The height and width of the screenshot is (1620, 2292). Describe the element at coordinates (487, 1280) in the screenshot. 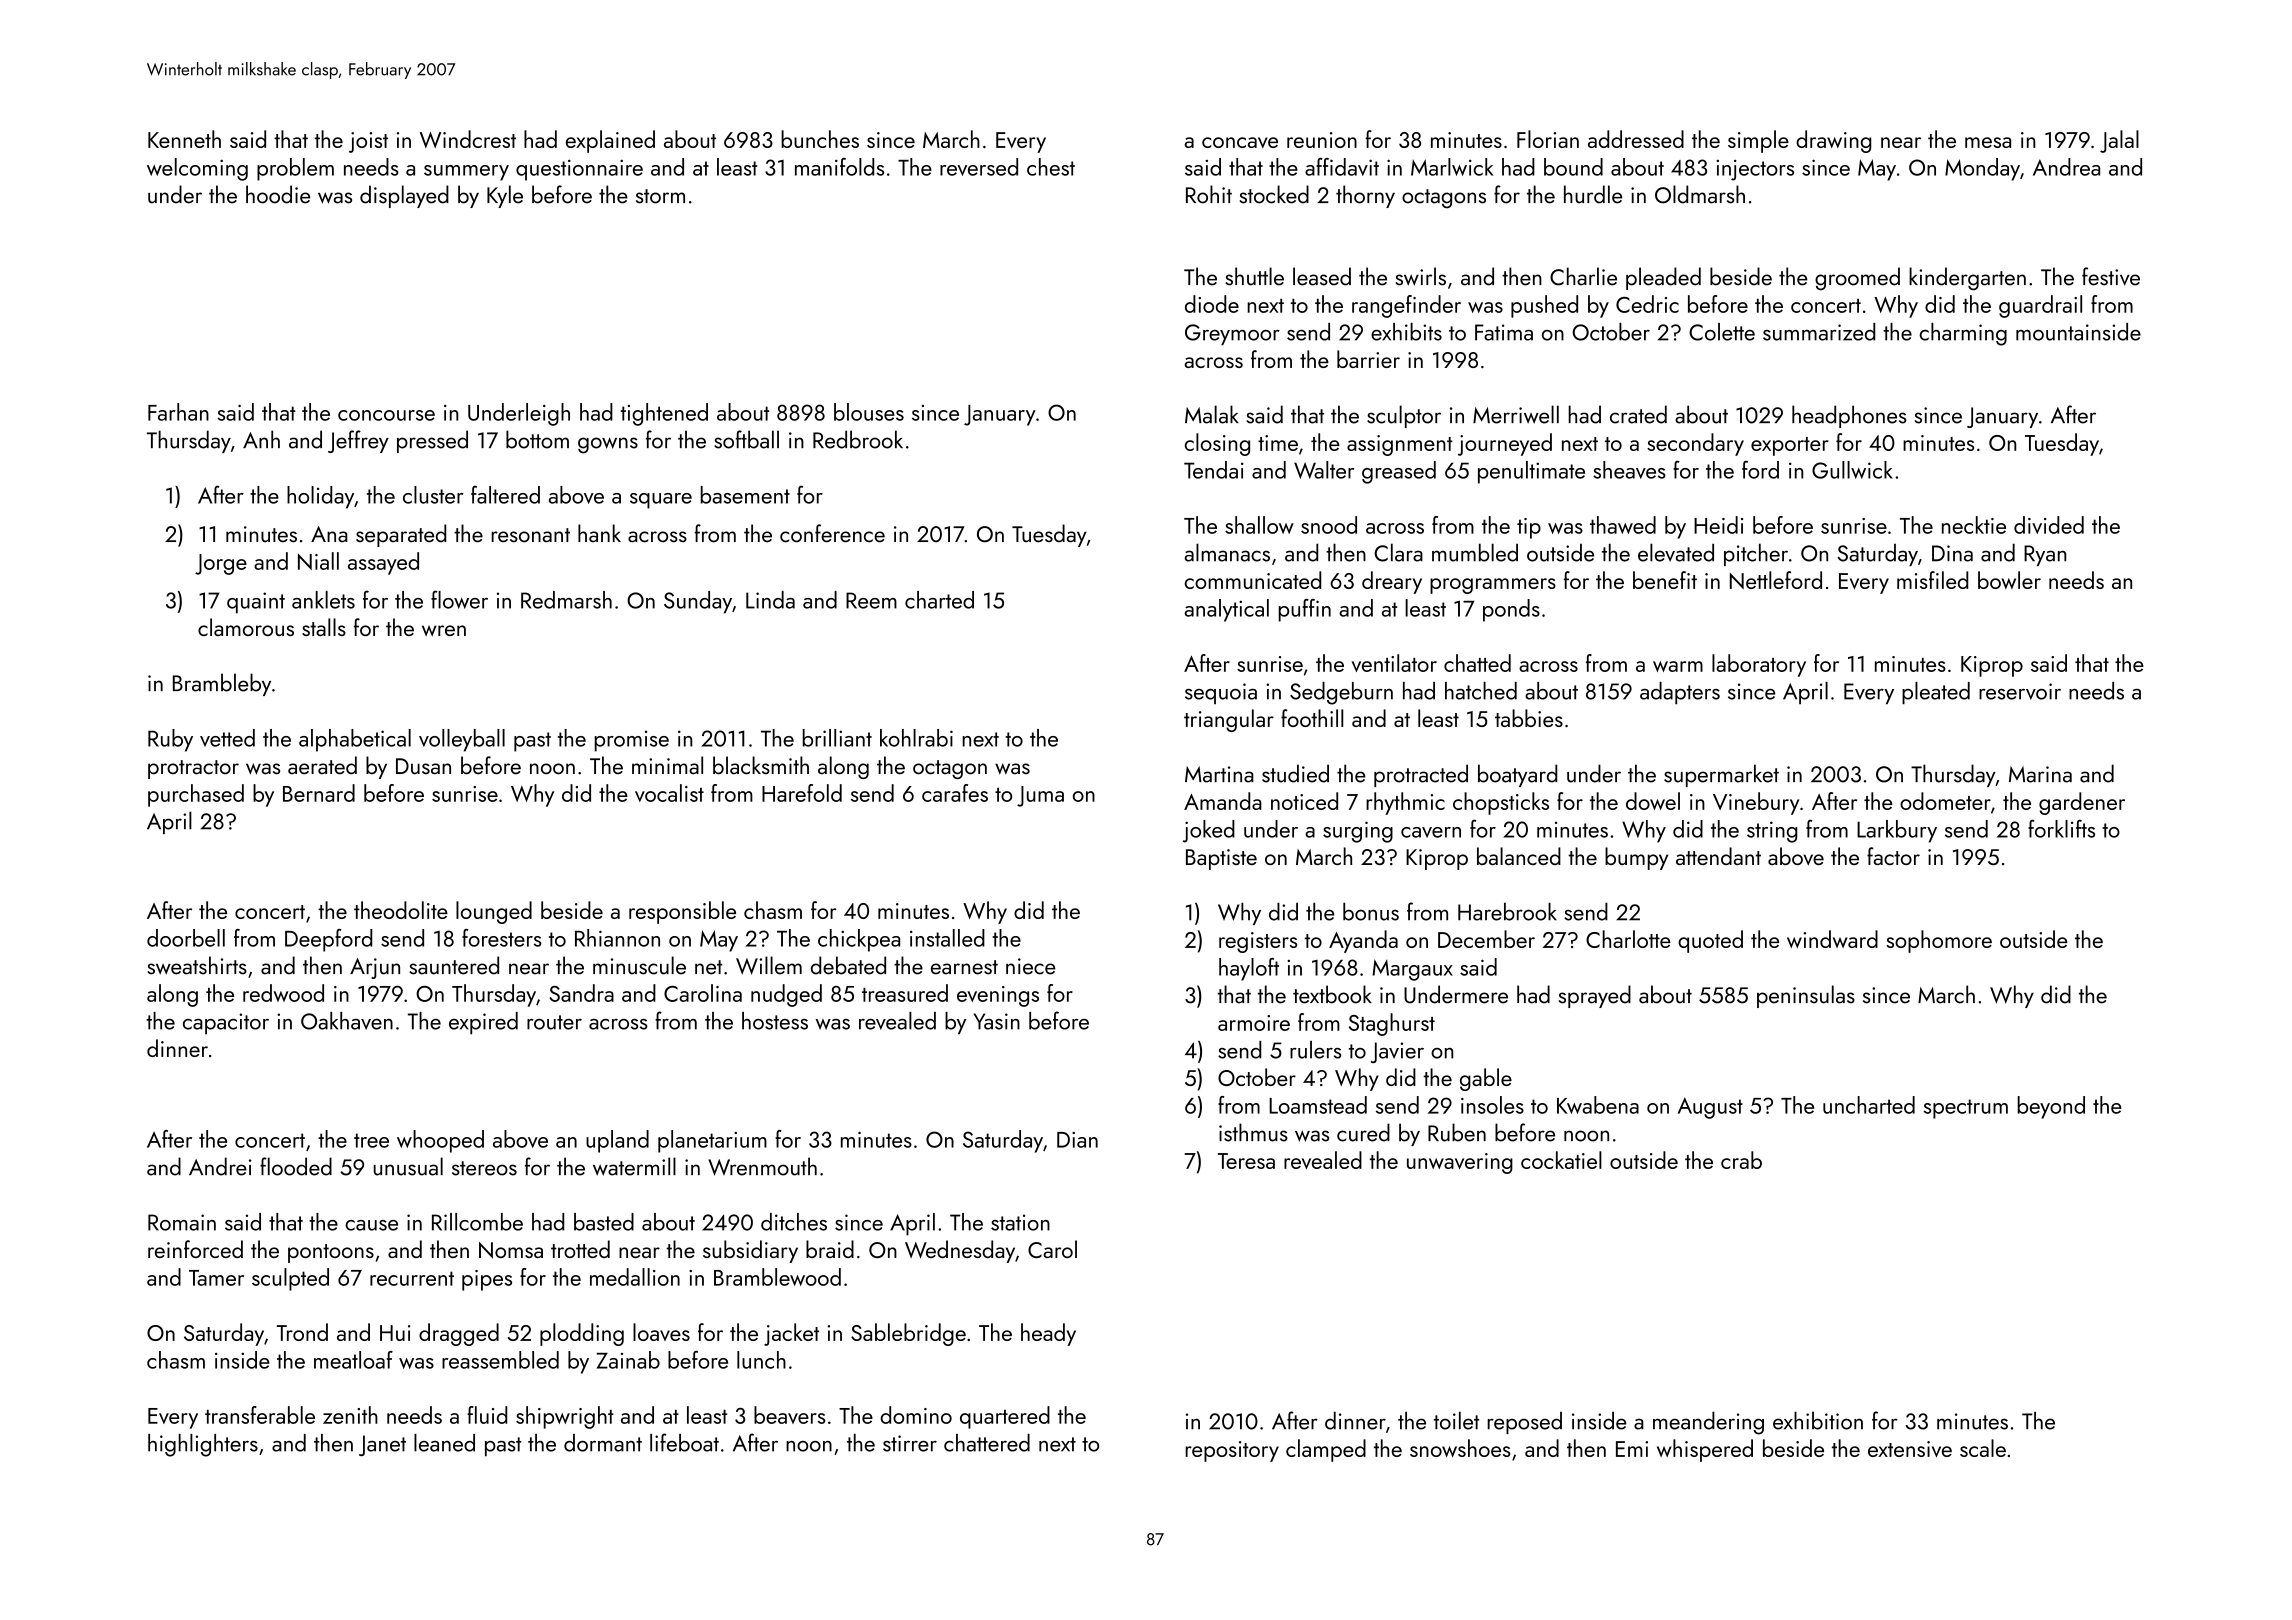

I see `pipes` at that location.
